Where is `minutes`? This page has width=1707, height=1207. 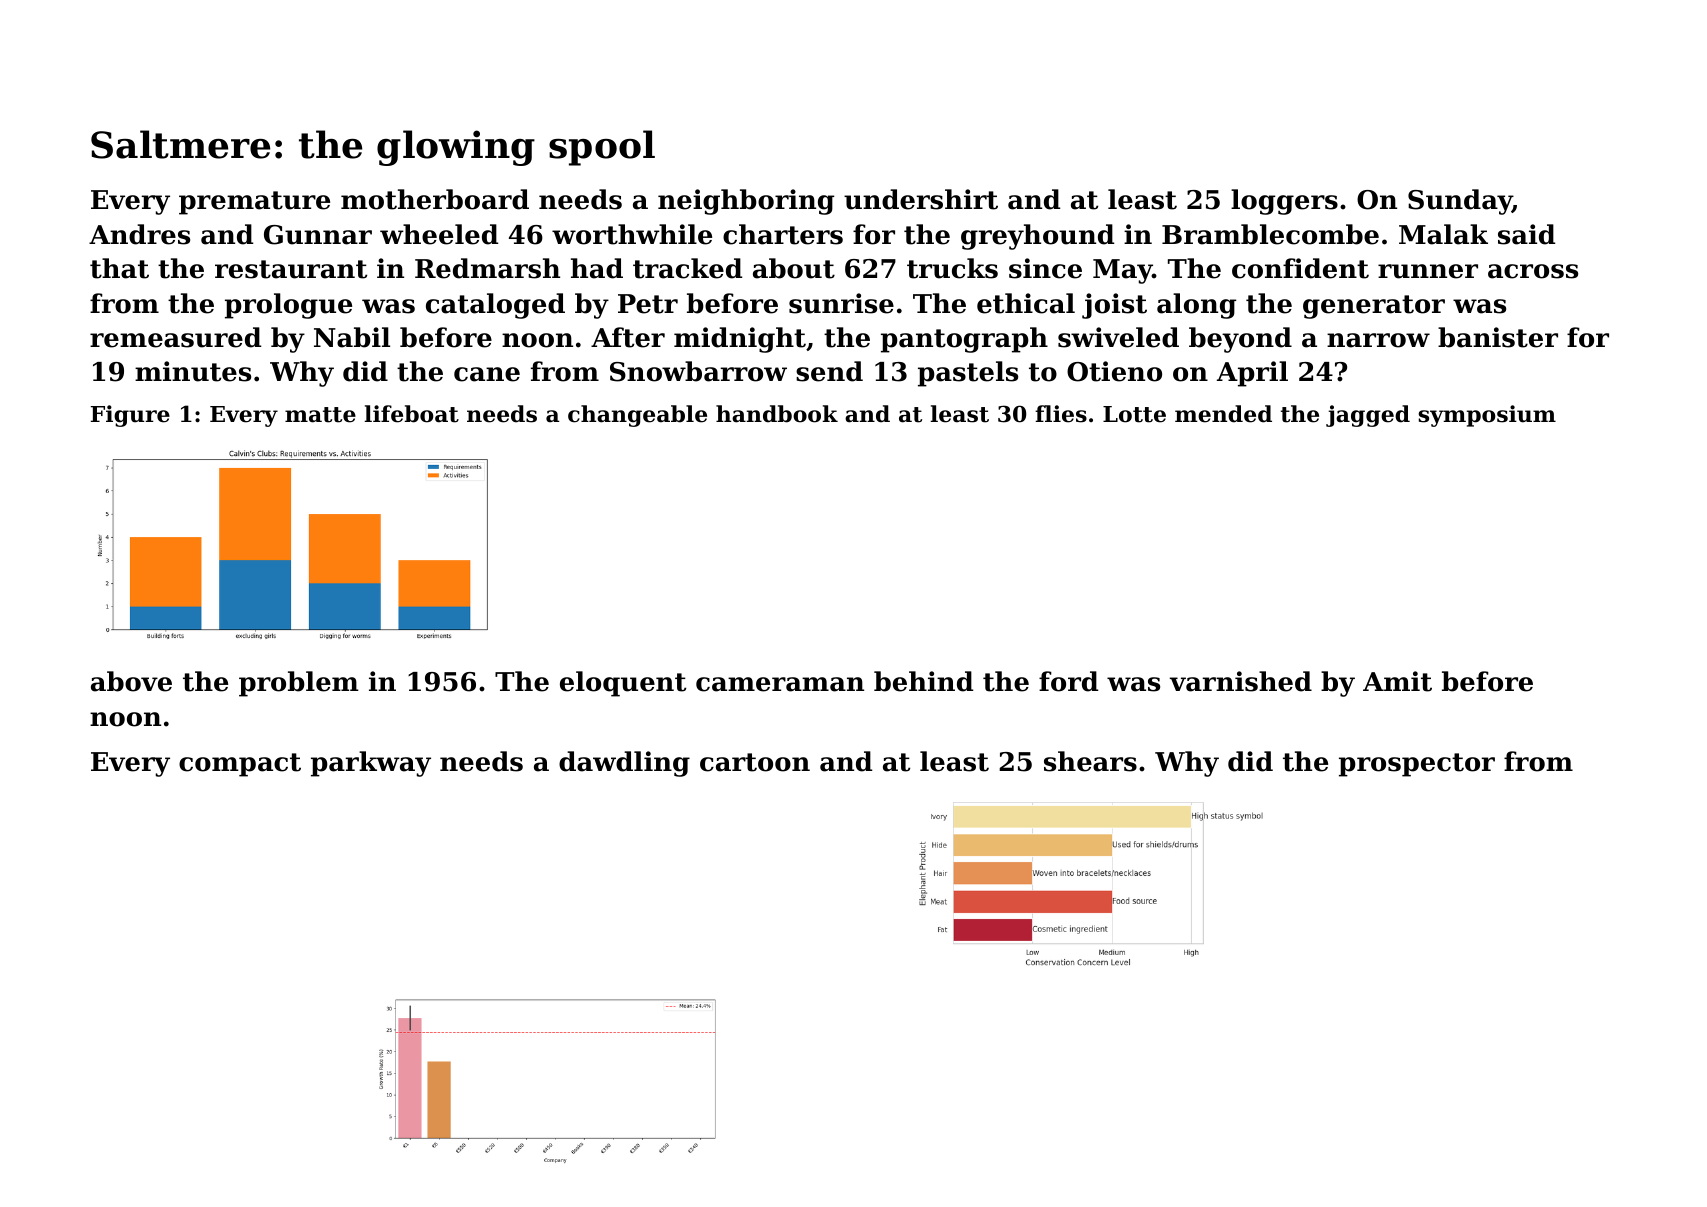
minutes is located at coordinates (193, 371).
